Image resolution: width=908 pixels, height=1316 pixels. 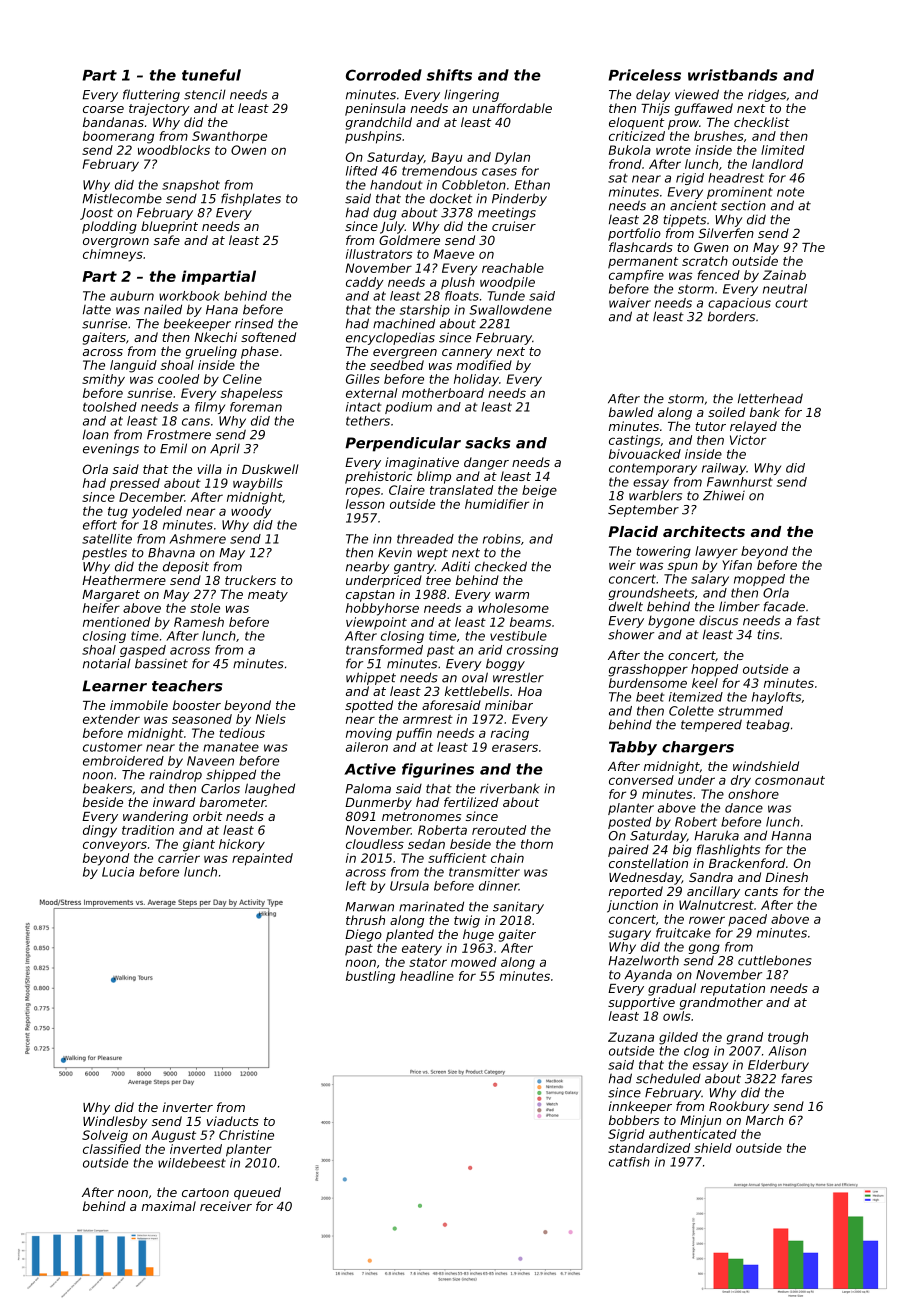 What do you see at coordinates (770, 398) in the screenshot?
I see `letterhead` at bounding box center [770, 398].
